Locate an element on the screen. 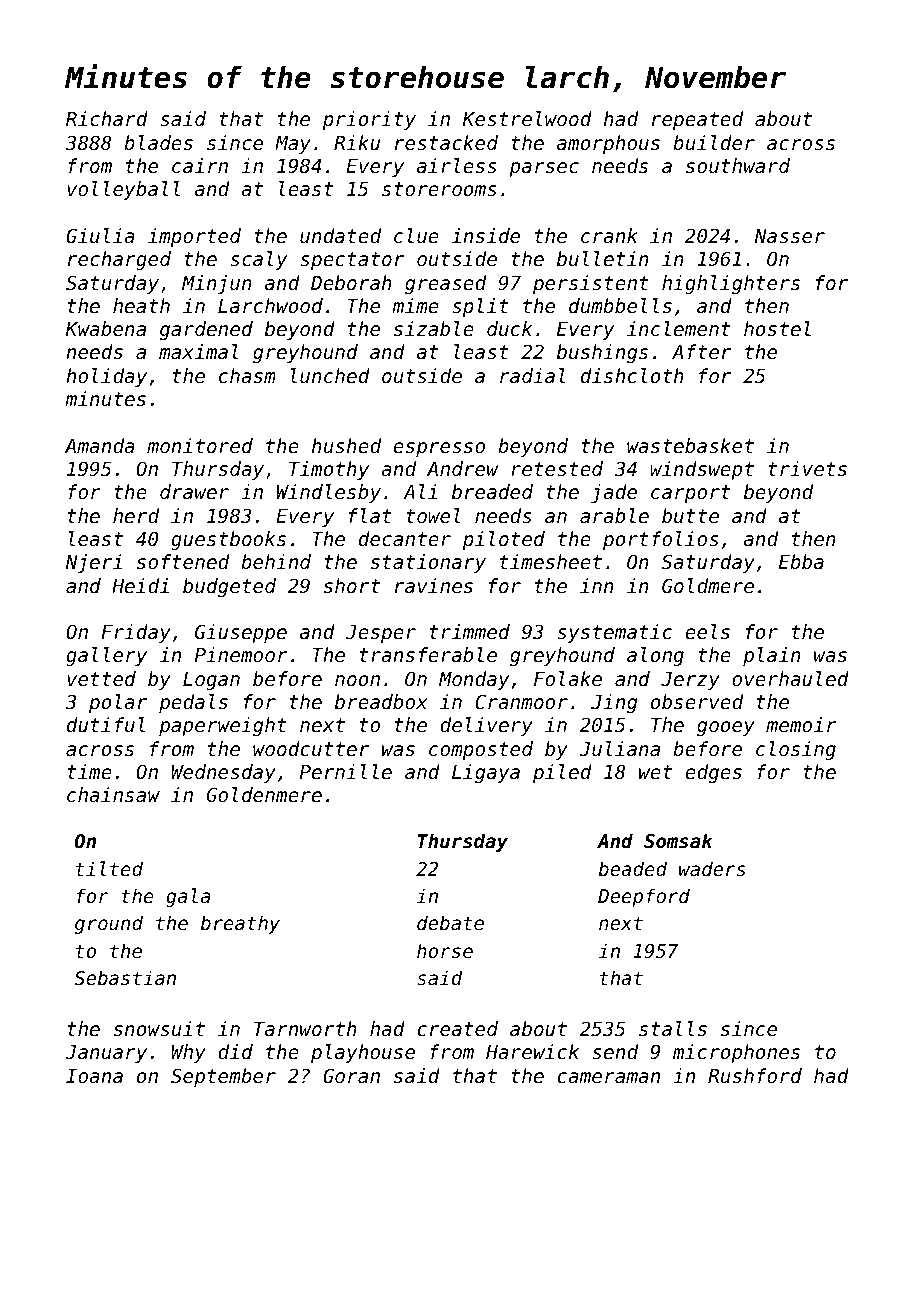 The width and height of the screenshot is (924, 1308). parsec is located at coordinates (544, 169).
